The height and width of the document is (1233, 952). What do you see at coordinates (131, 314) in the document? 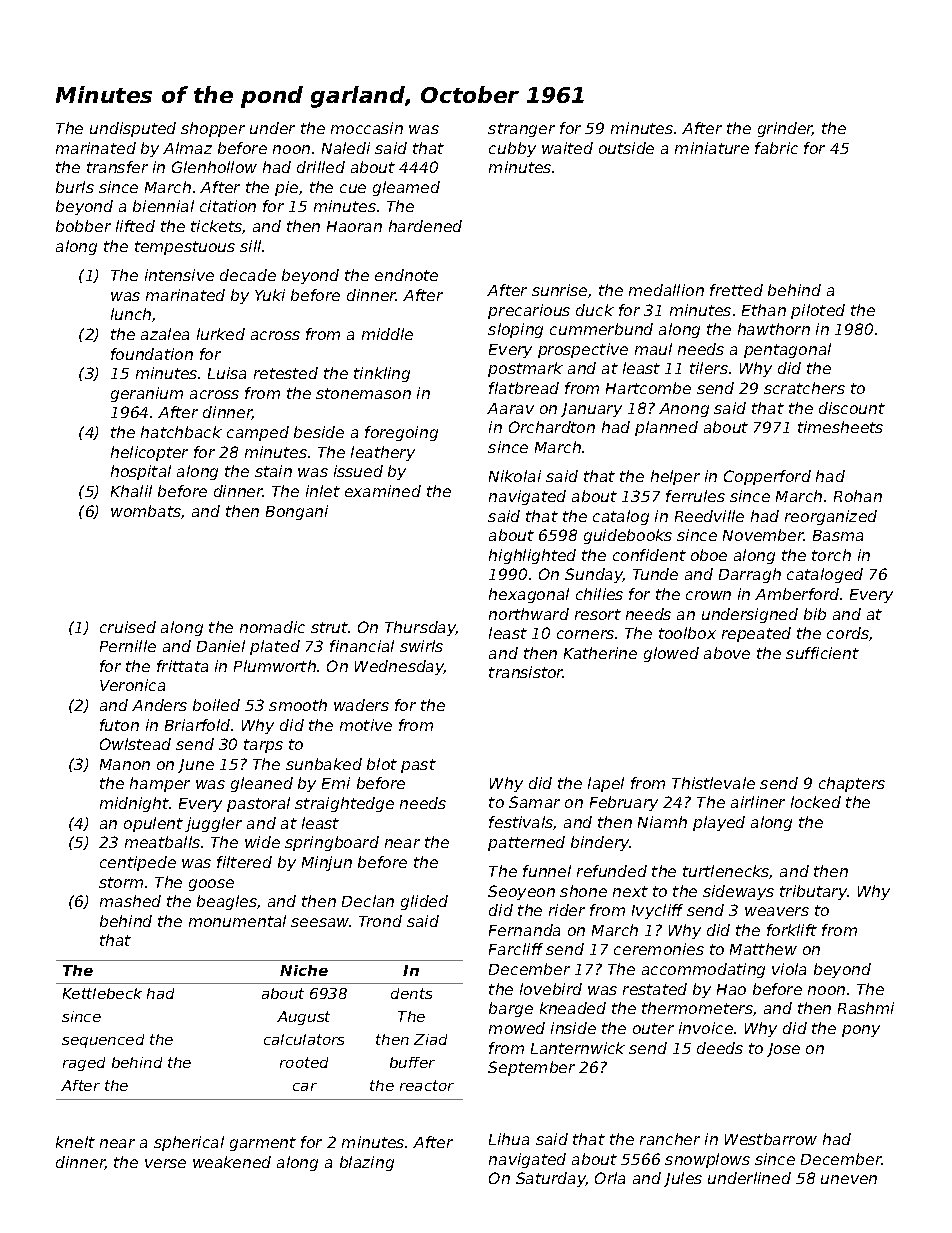
I see `lunch` at bounding box center [131, 314].
